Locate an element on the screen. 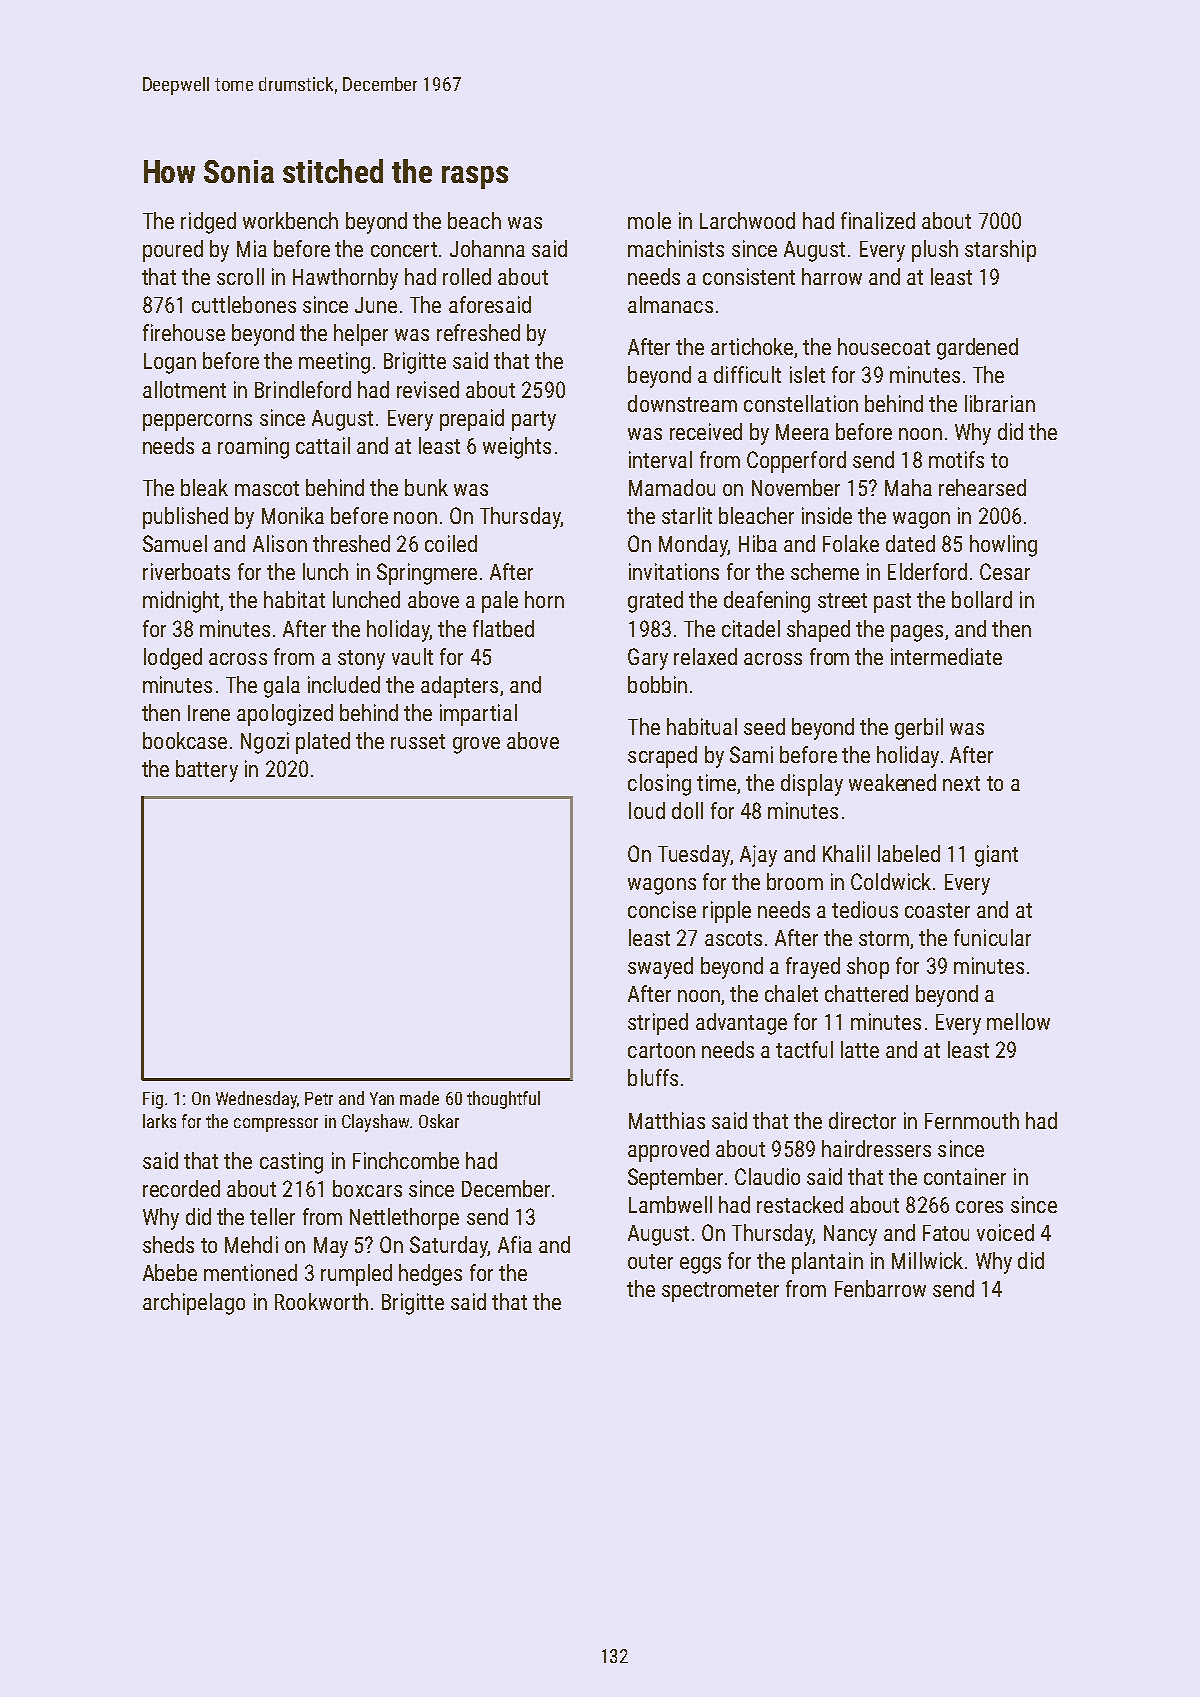 The height and width of the screenshot is (1697, 1200). Fernmouth is located at coordinates (972, 1120).
